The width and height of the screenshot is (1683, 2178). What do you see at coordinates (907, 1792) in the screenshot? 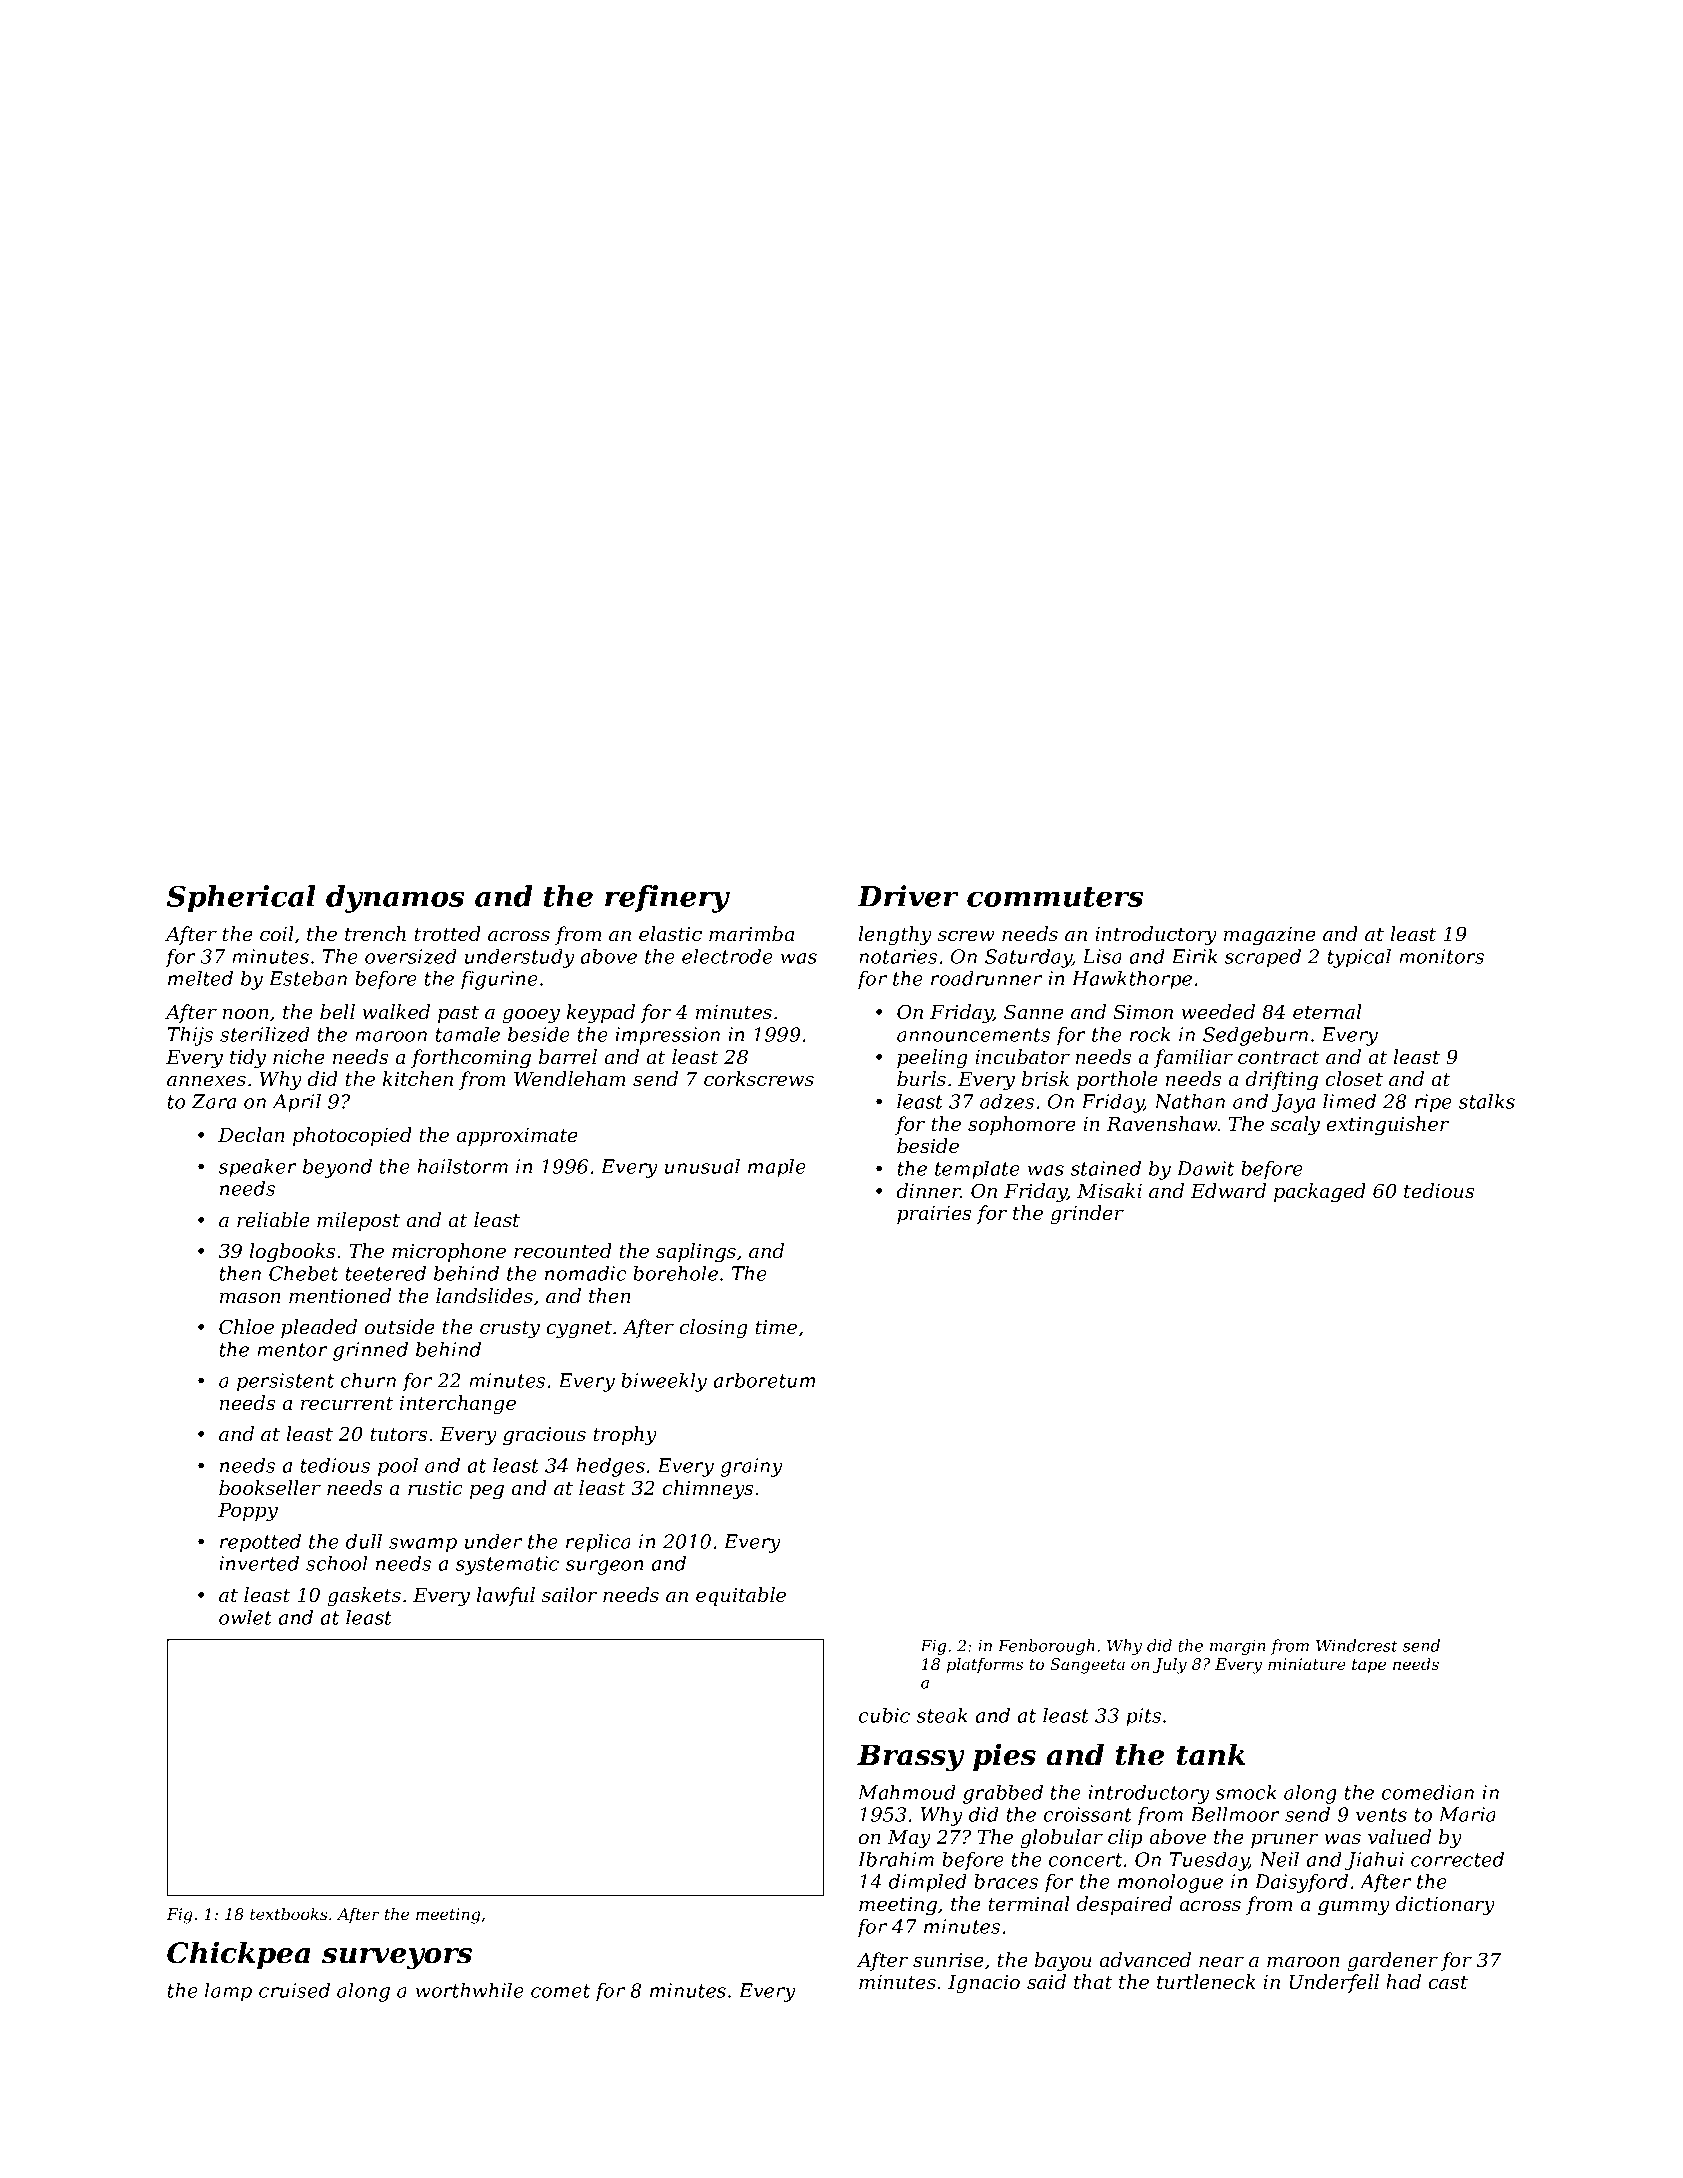
I see `Mahmoud` at bounding box center [907, 1792].
